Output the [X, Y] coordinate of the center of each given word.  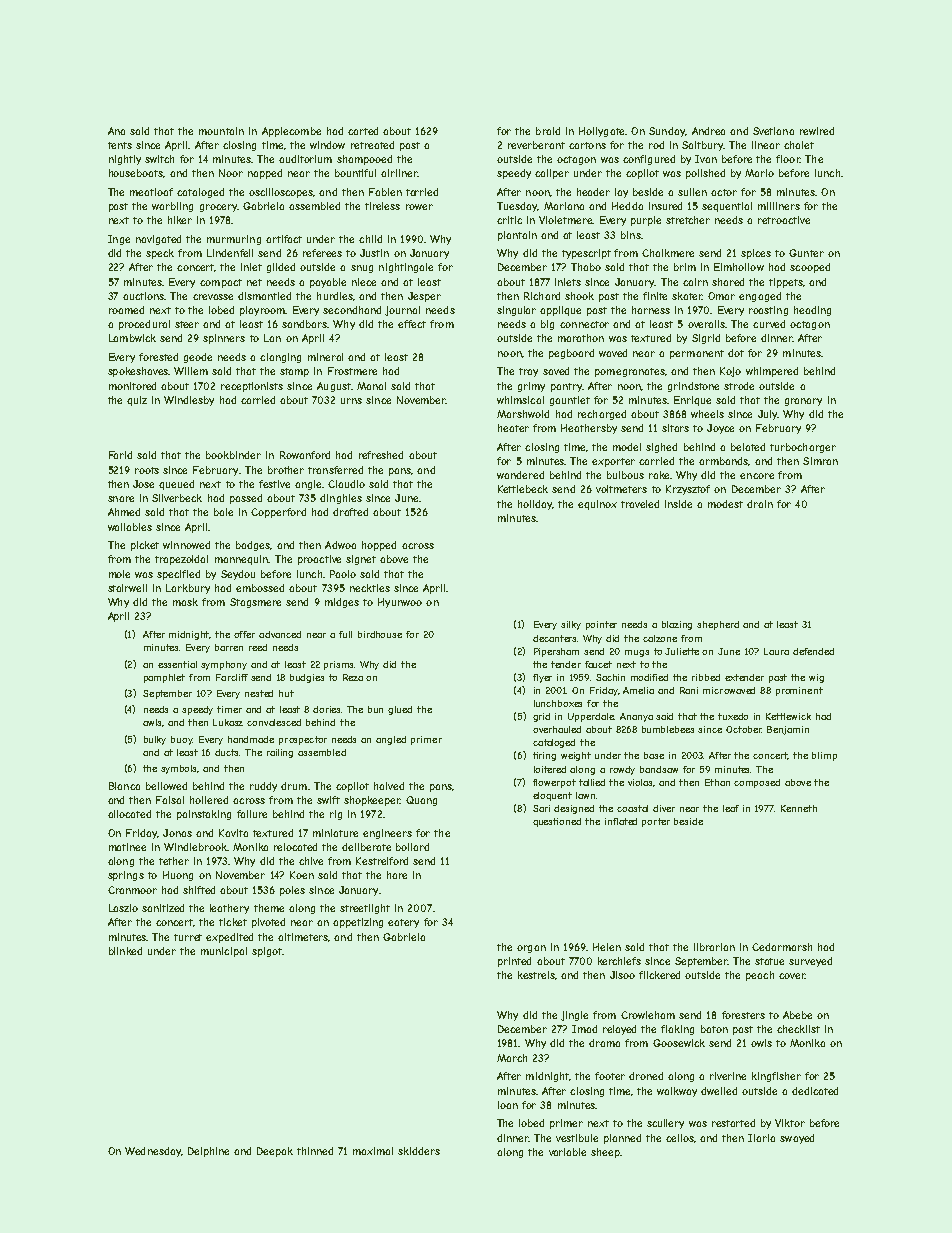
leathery [229, 909]
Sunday [667, 132]
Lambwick [132, 338]
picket [145, 546]
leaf [731, 808]
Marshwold [523, 414]
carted [363, 131]
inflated [621, 821]
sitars [675, 428]
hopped [379, 546]
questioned [557, 822]
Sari [541, 808]
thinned [315, 1151]
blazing [677, 625]
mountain [221, 131]
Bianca [124, 786]
